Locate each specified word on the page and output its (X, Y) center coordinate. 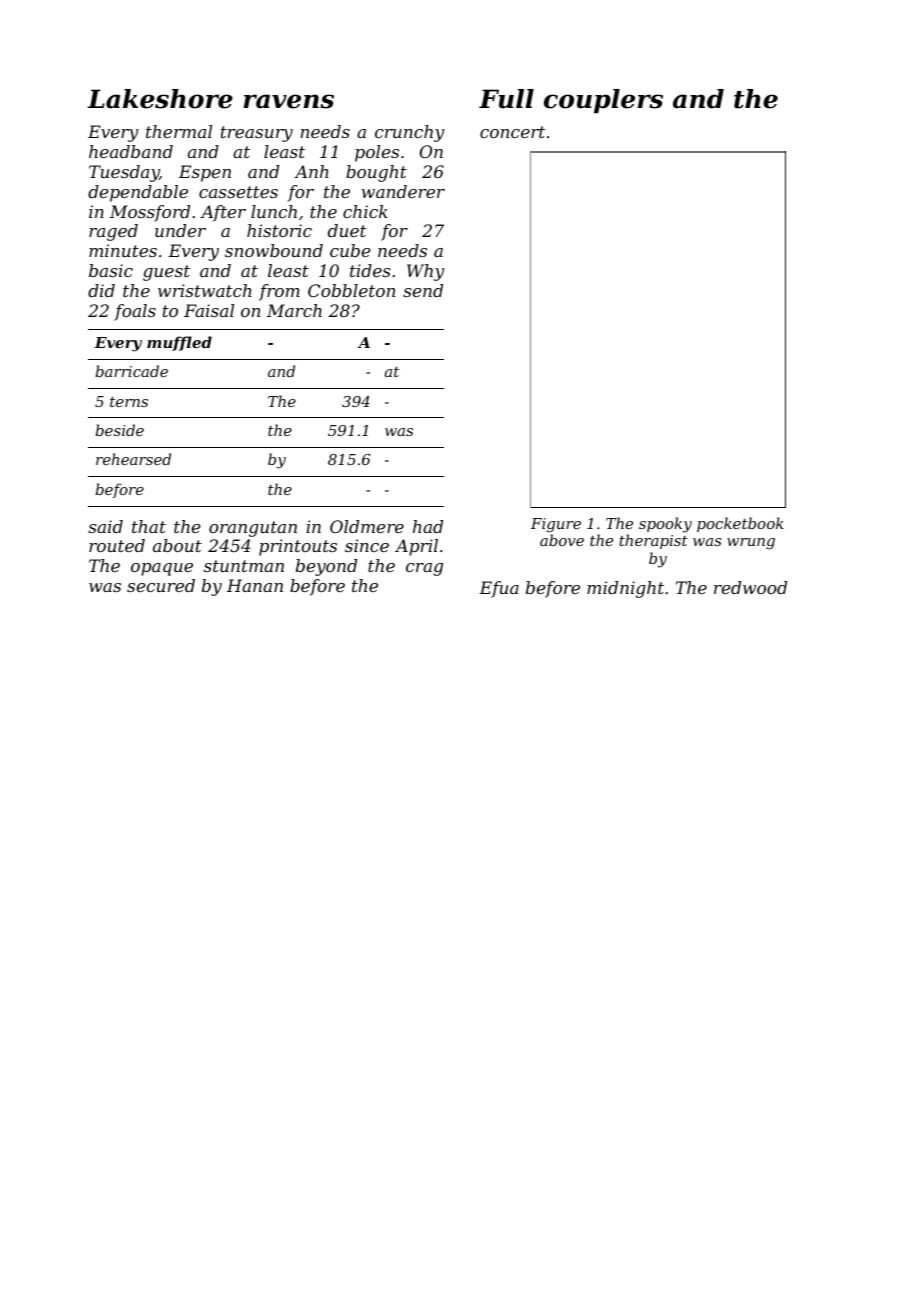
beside (119, 430)
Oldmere (367, 526)
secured (161, 585)
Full (506, 99)
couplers (603, 101)
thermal (179, 131)
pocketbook (740, 524)
